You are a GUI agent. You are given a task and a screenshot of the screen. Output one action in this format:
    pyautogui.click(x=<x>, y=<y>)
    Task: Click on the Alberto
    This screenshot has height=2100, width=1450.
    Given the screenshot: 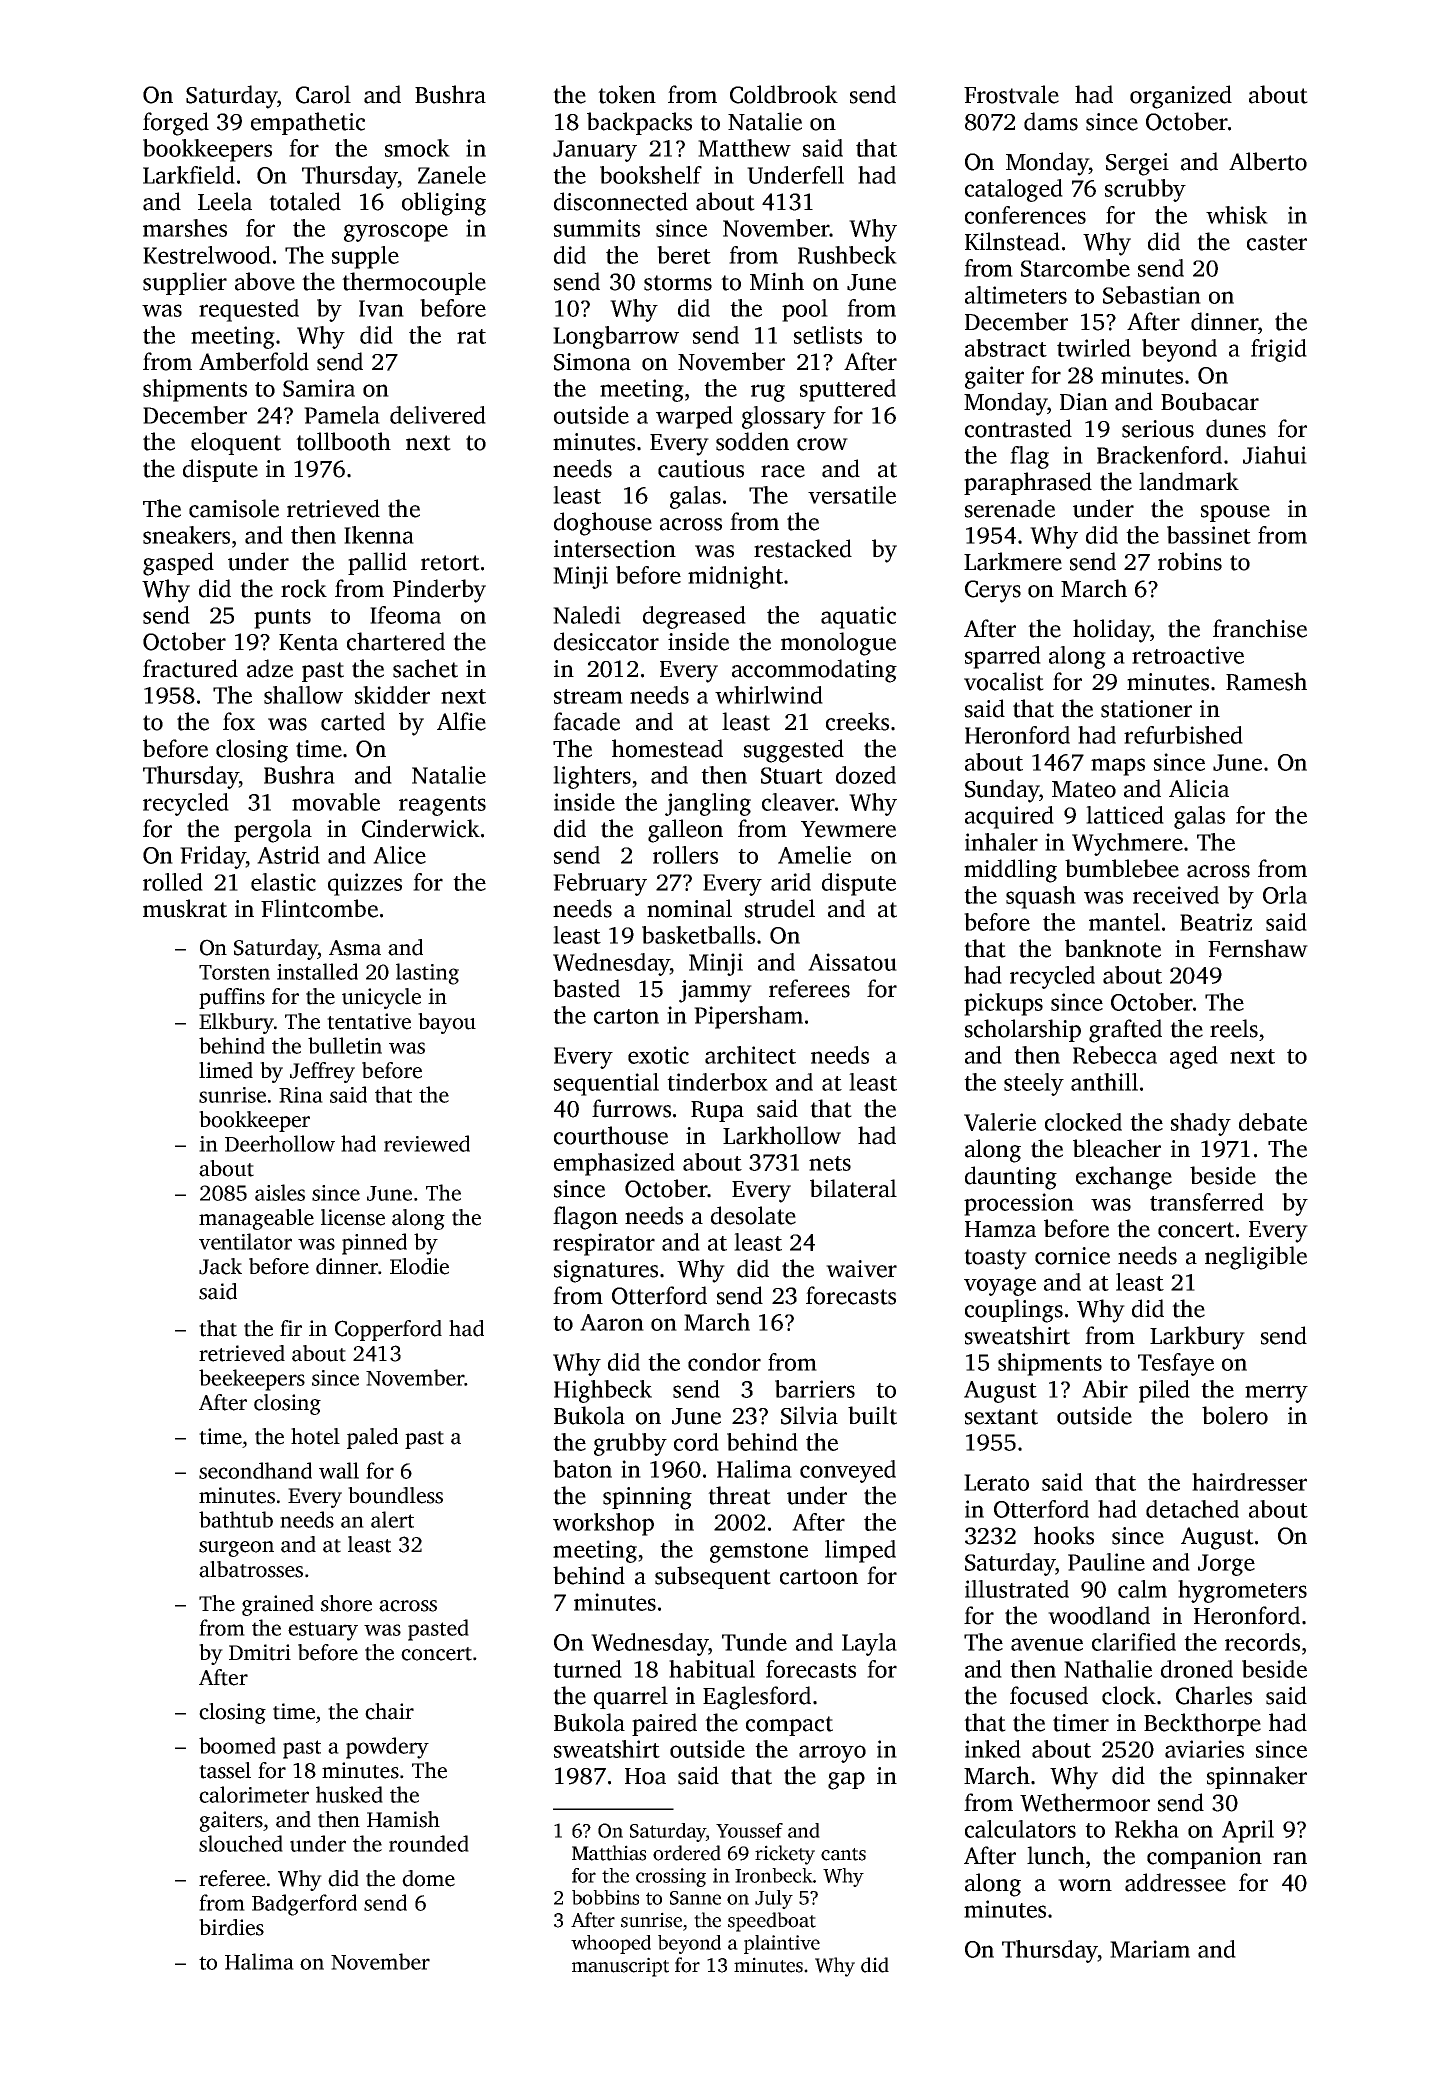 What is the action you would take?
    pyautogui.click(x=1268, y=161)
